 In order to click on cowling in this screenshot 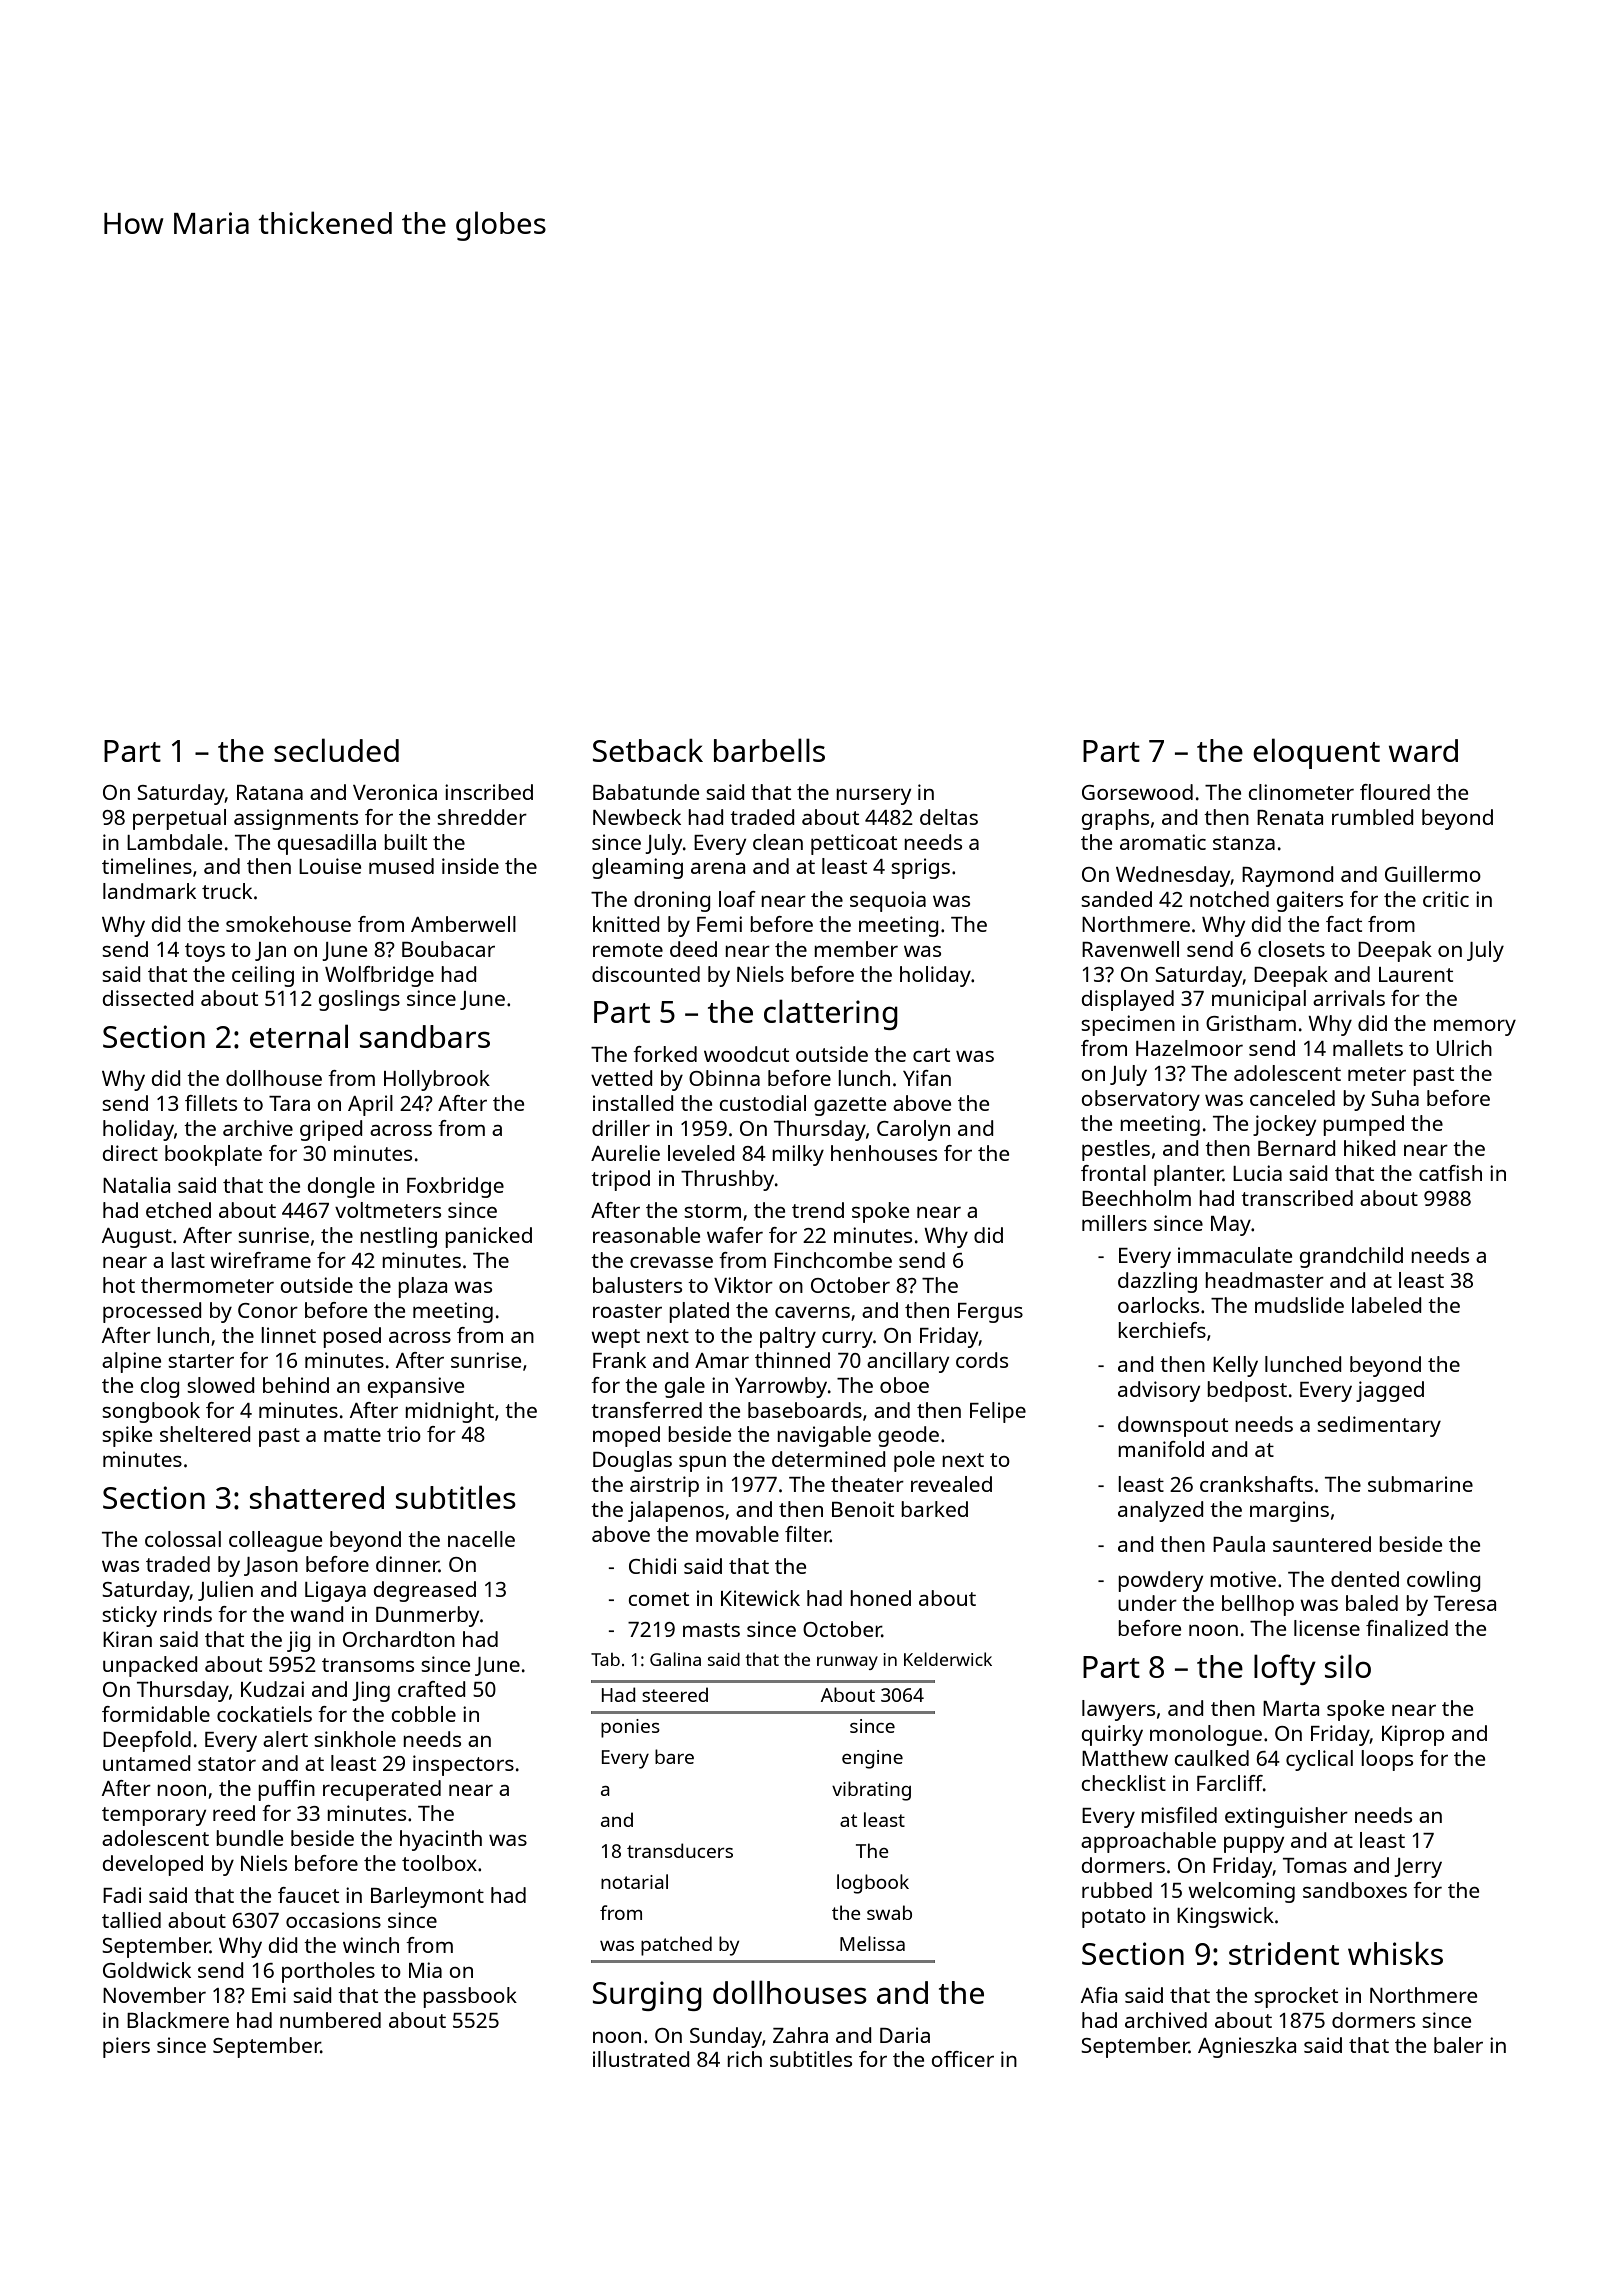, I will do `click(1444, 1581)`.
